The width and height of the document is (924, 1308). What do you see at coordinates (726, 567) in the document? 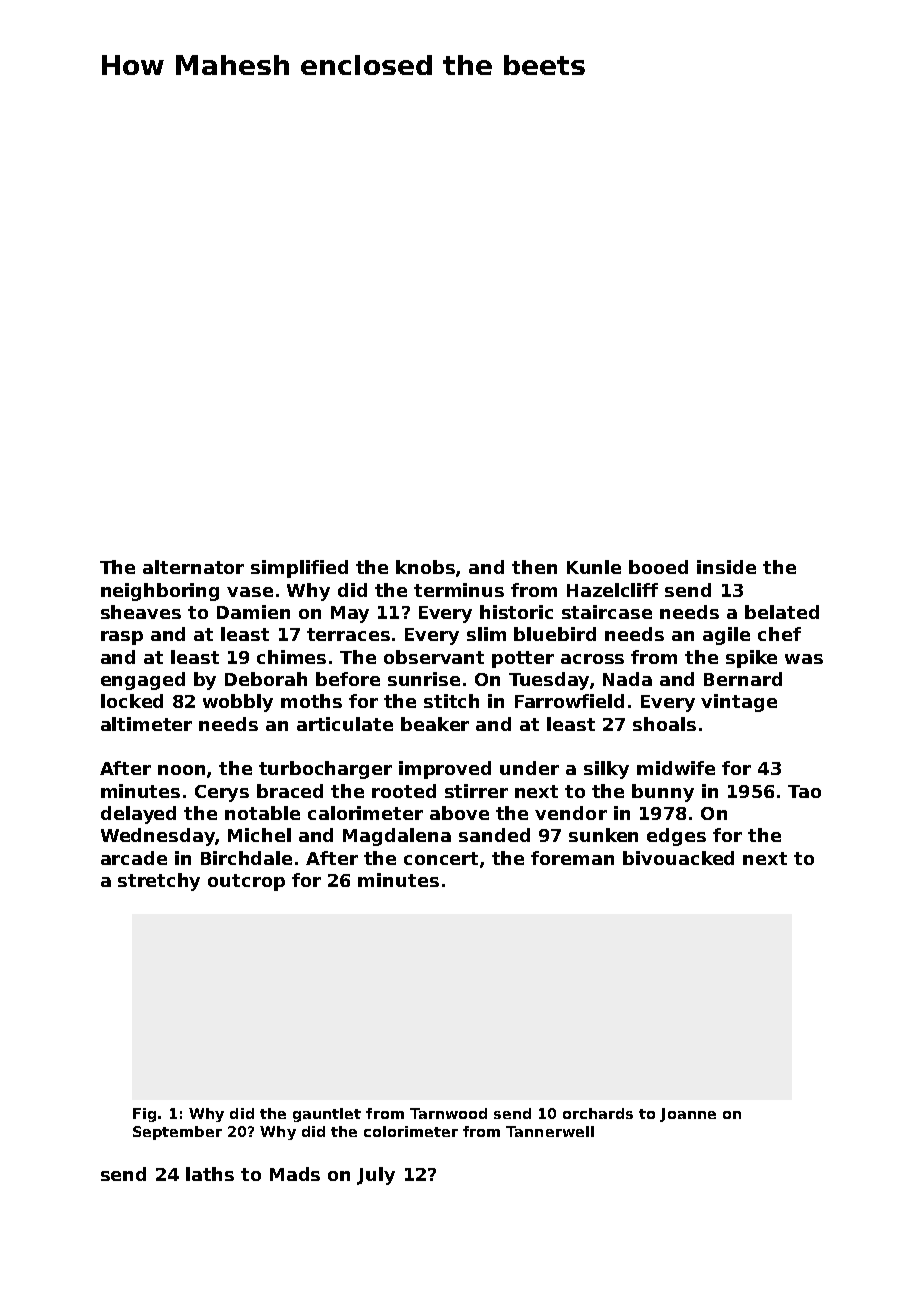
I see `inside` at bounding box center [726, 567].
